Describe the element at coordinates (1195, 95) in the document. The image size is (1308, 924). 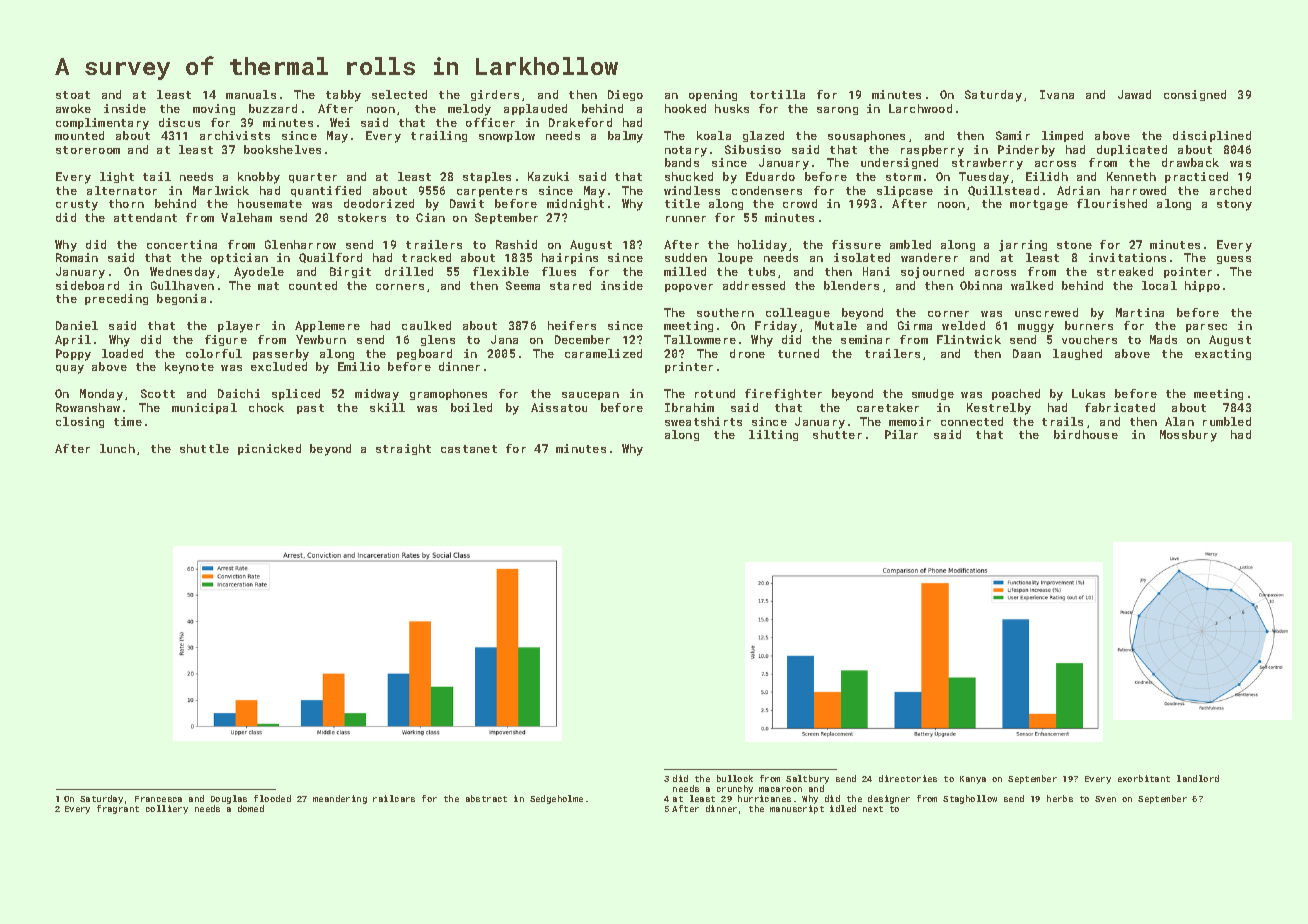
I see `consigned` at that location.
